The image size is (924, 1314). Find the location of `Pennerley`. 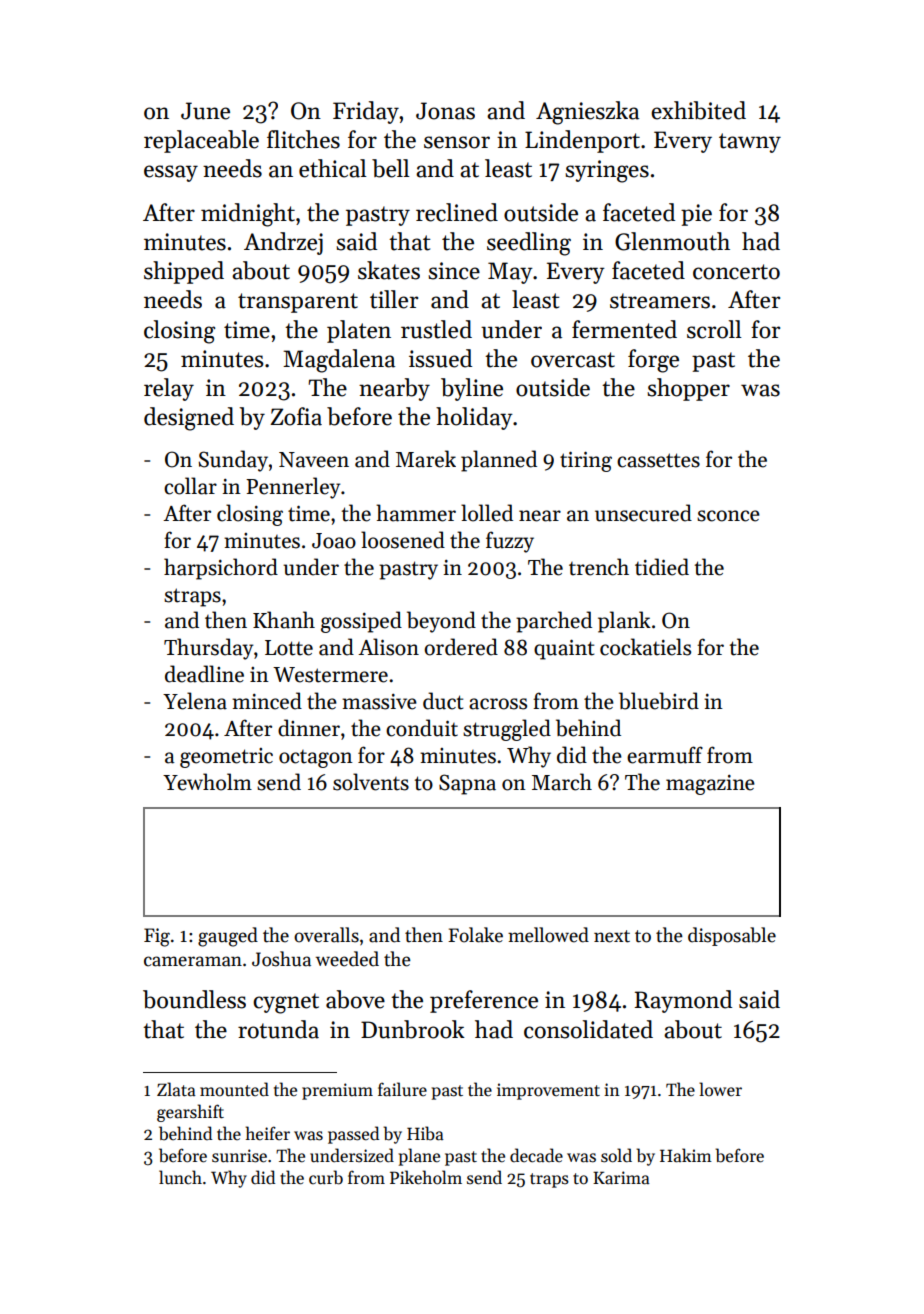

Pennerley is located at coordinates (293, 488).
